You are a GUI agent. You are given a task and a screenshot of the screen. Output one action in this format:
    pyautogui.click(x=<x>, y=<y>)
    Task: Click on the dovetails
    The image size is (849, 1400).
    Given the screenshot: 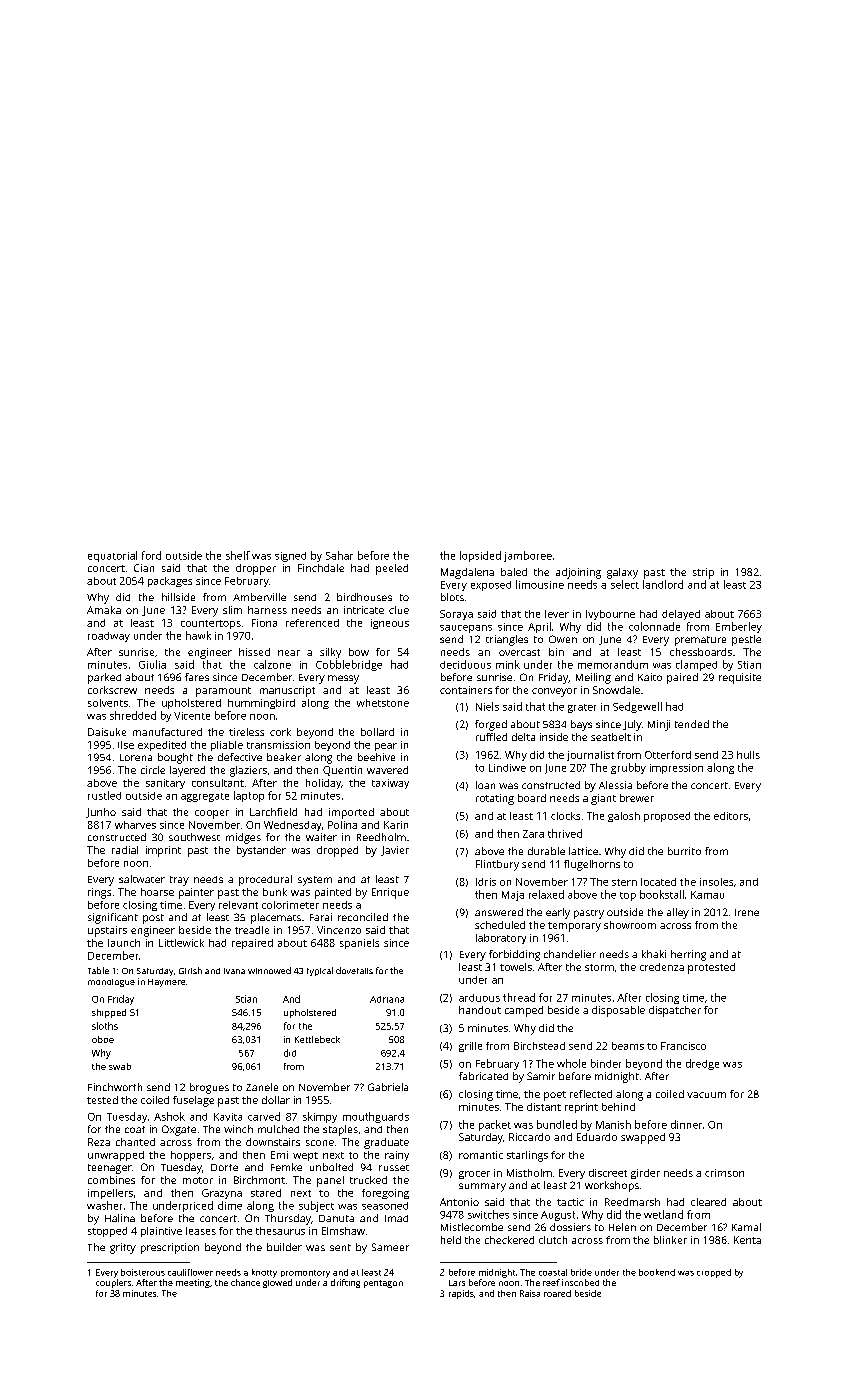 What is the action you would take?
    pyautogui.click(x=354, y=970)
